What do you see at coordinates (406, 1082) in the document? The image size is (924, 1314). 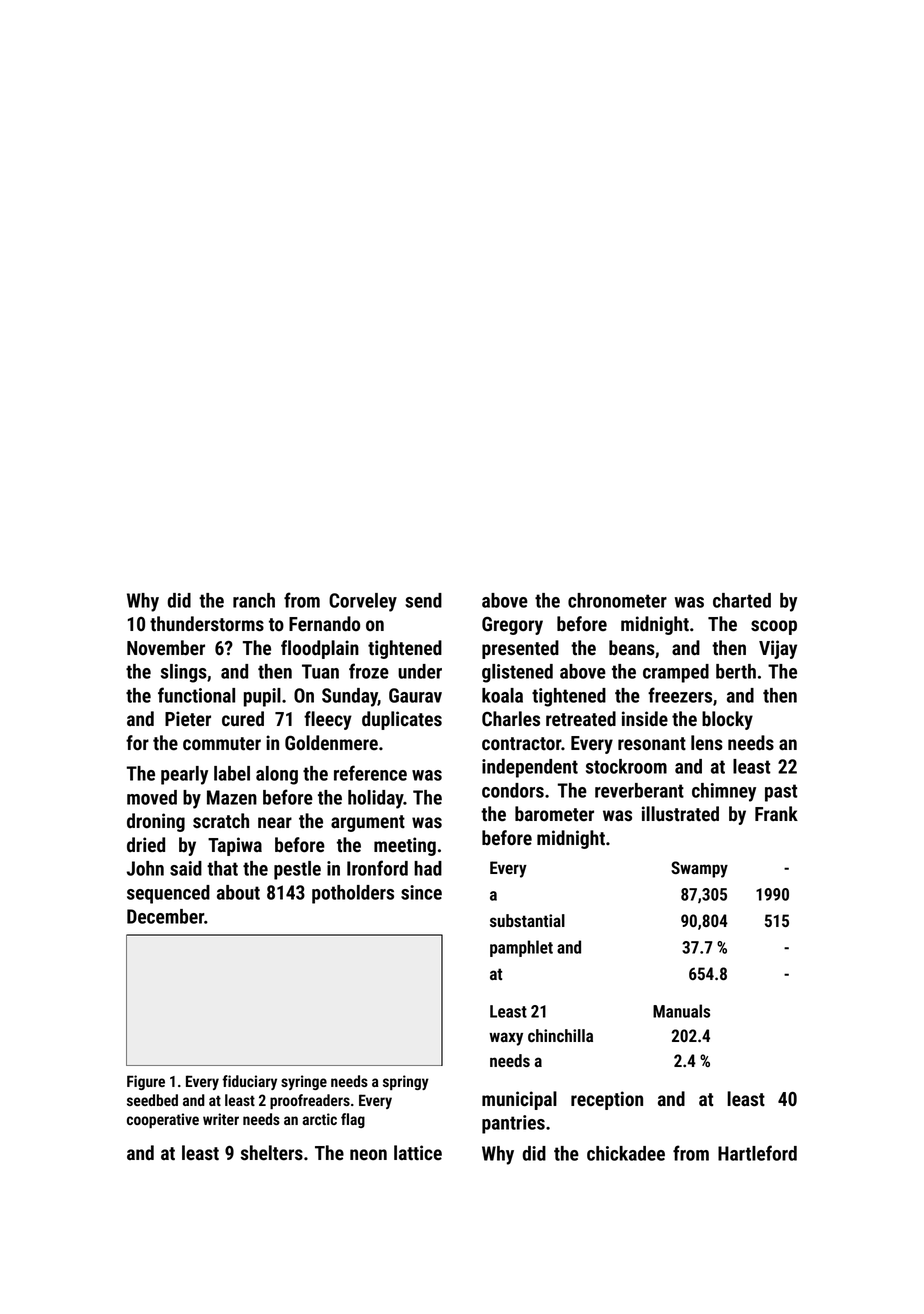 I see `springy` at bounding box center [406, 1082].
